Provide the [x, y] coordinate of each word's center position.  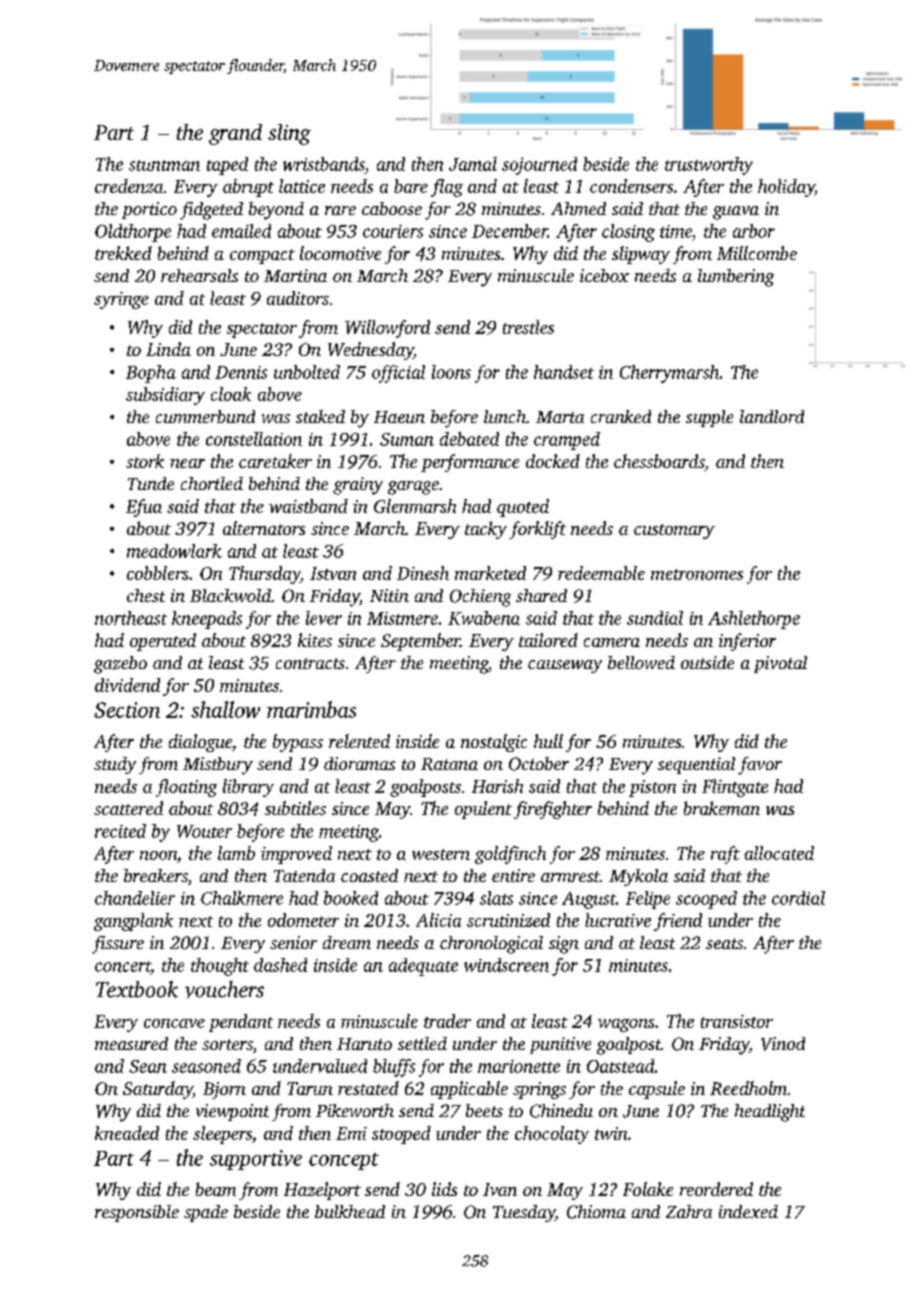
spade [206, 1213]
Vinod [783, 1044]
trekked [123, 253]
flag [447, 188]
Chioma [596, 1212]
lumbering [736, 278]
